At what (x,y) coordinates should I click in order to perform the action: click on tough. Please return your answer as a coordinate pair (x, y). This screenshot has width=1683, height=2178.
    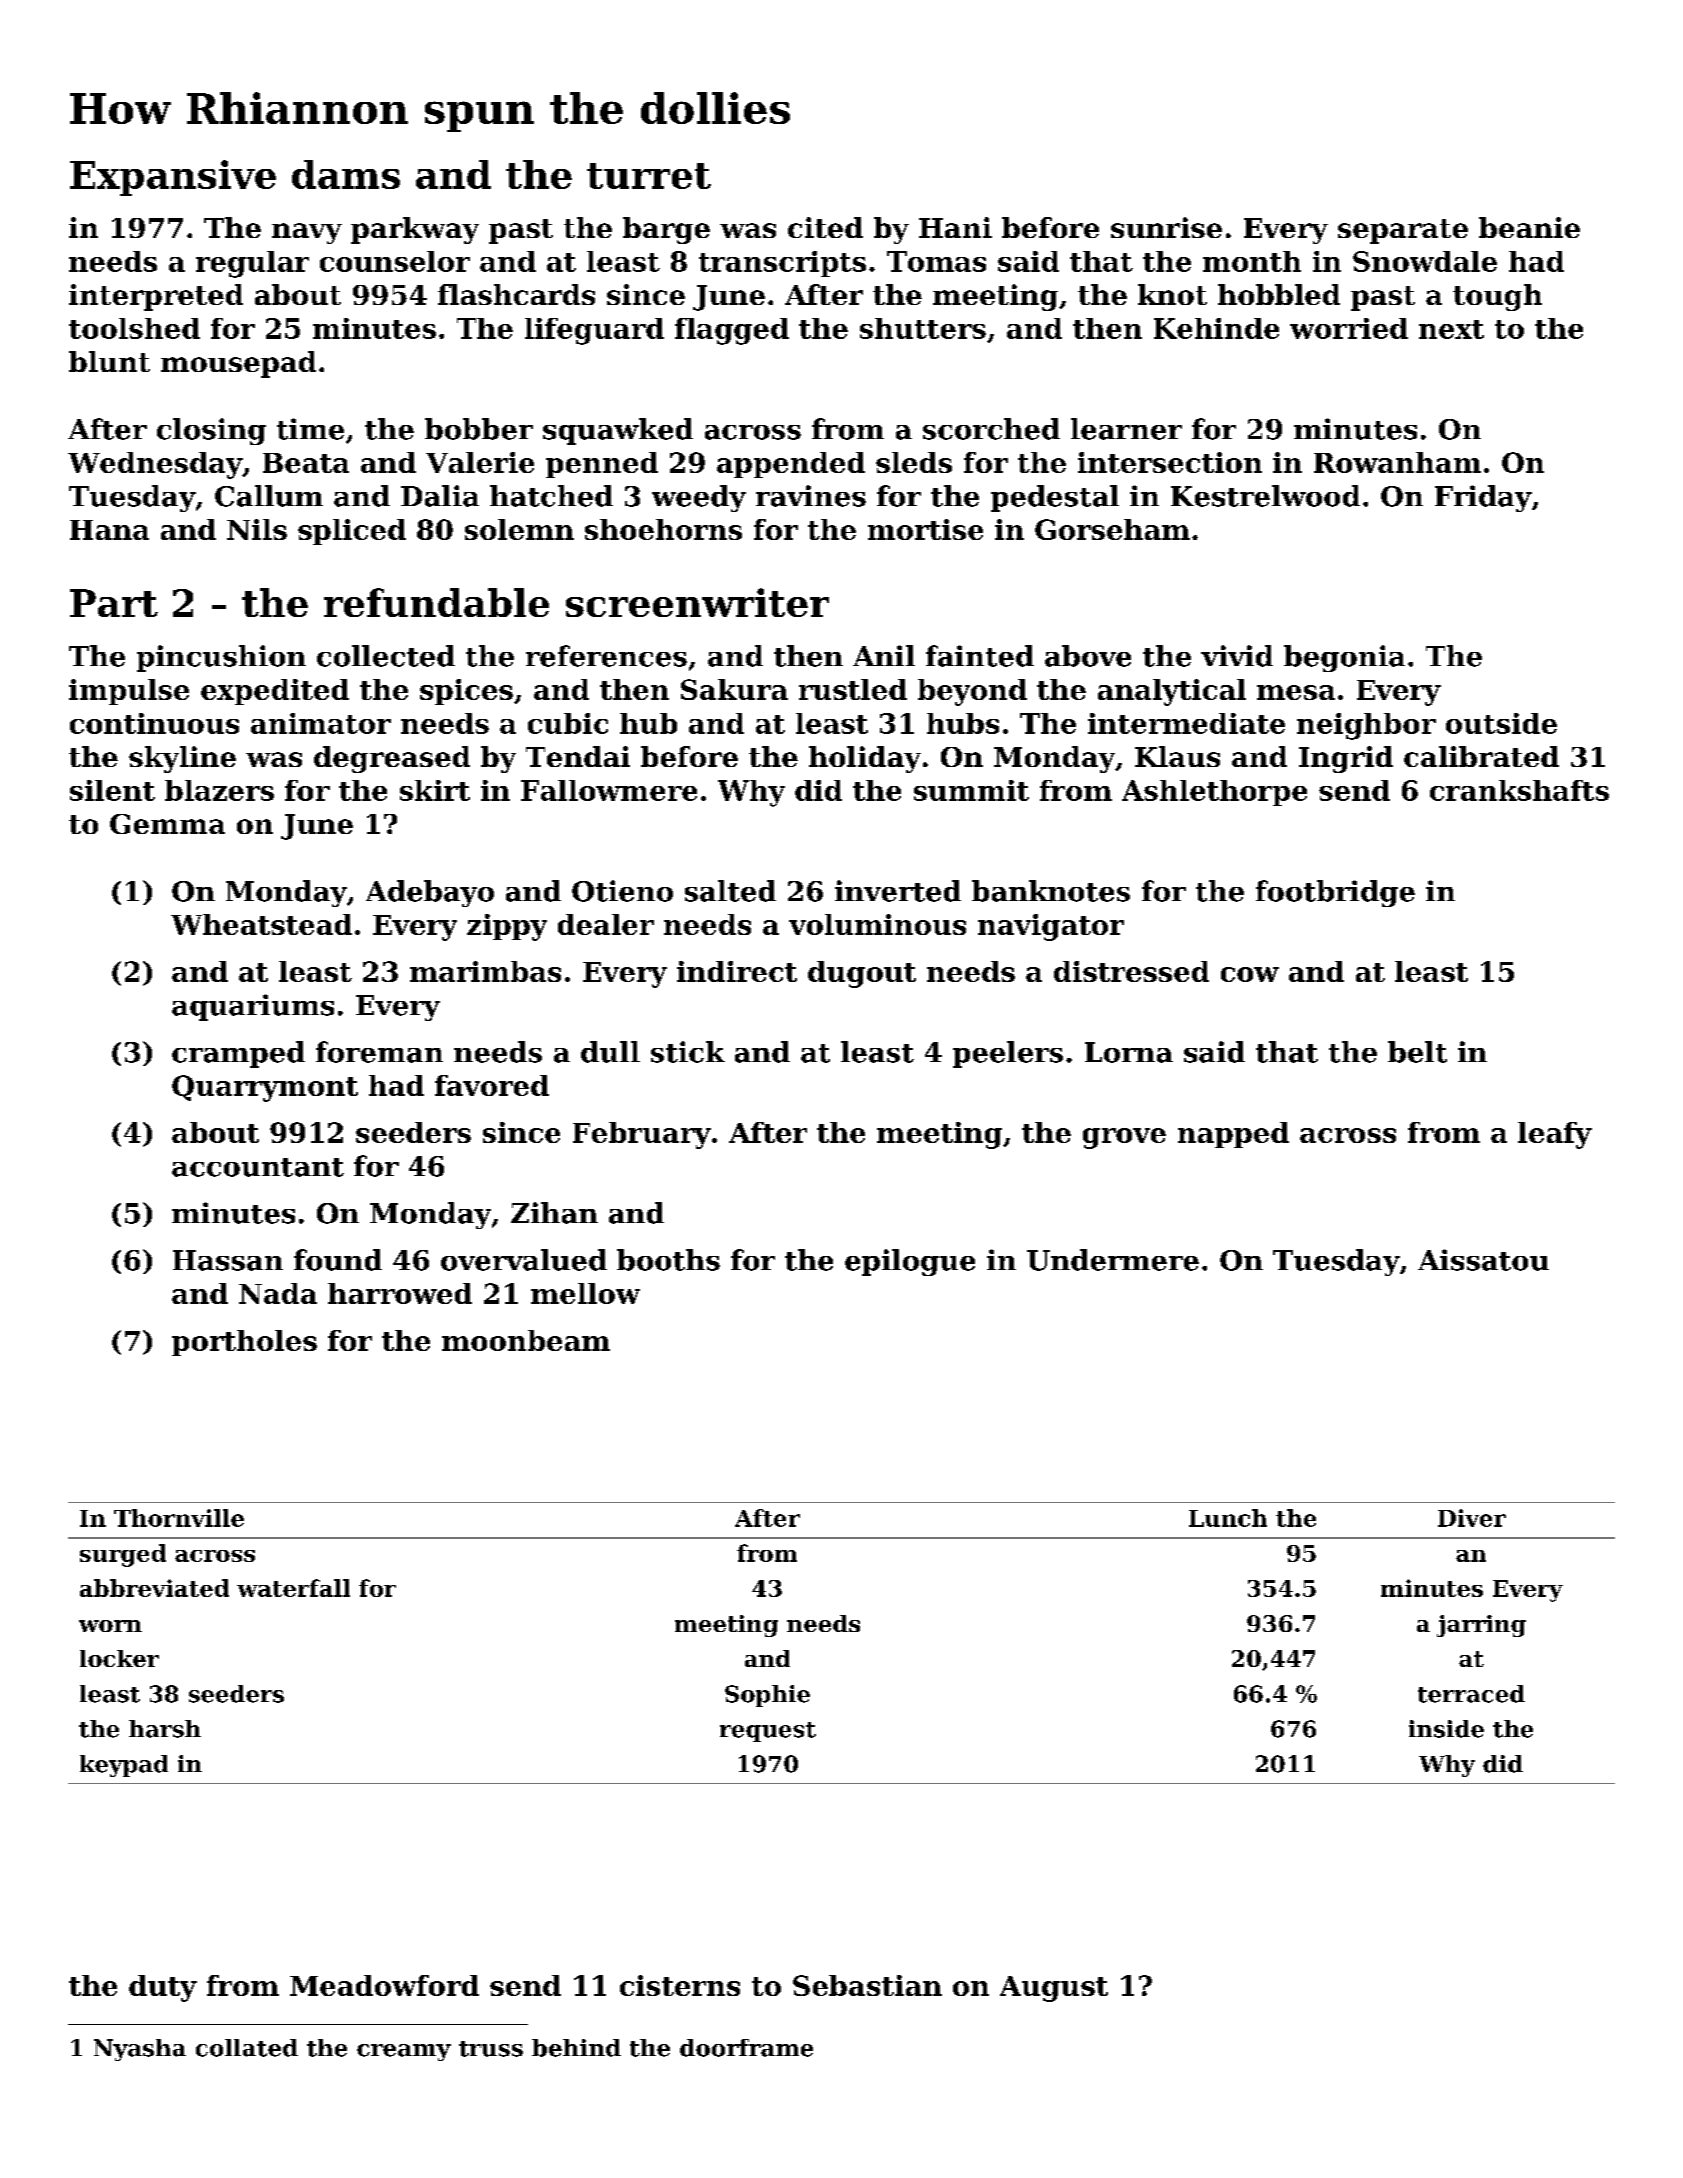
    Looking at the image, I should click on (1497, 297).
